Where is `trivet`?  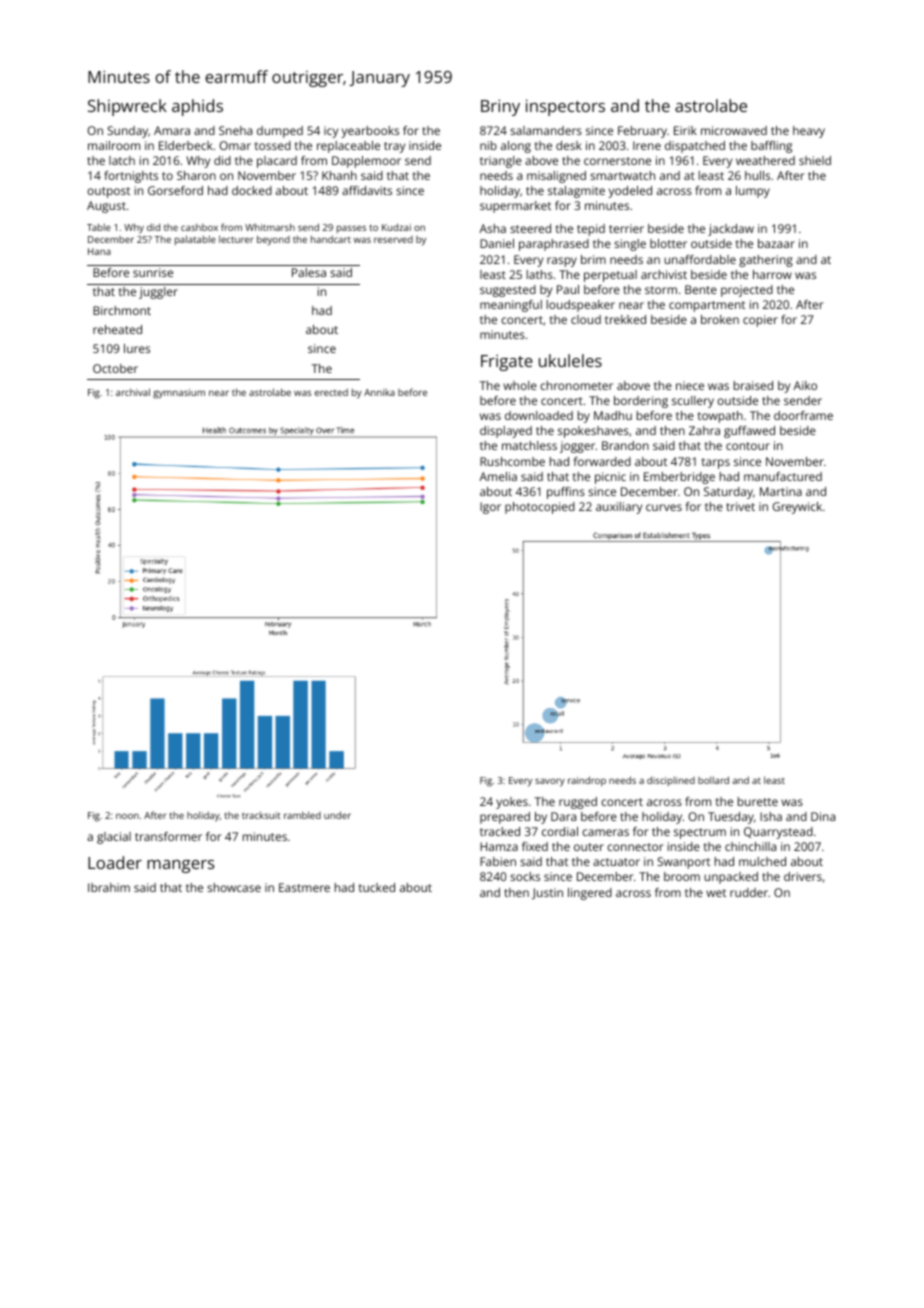 trivet is located at coordinates (740, 506).
